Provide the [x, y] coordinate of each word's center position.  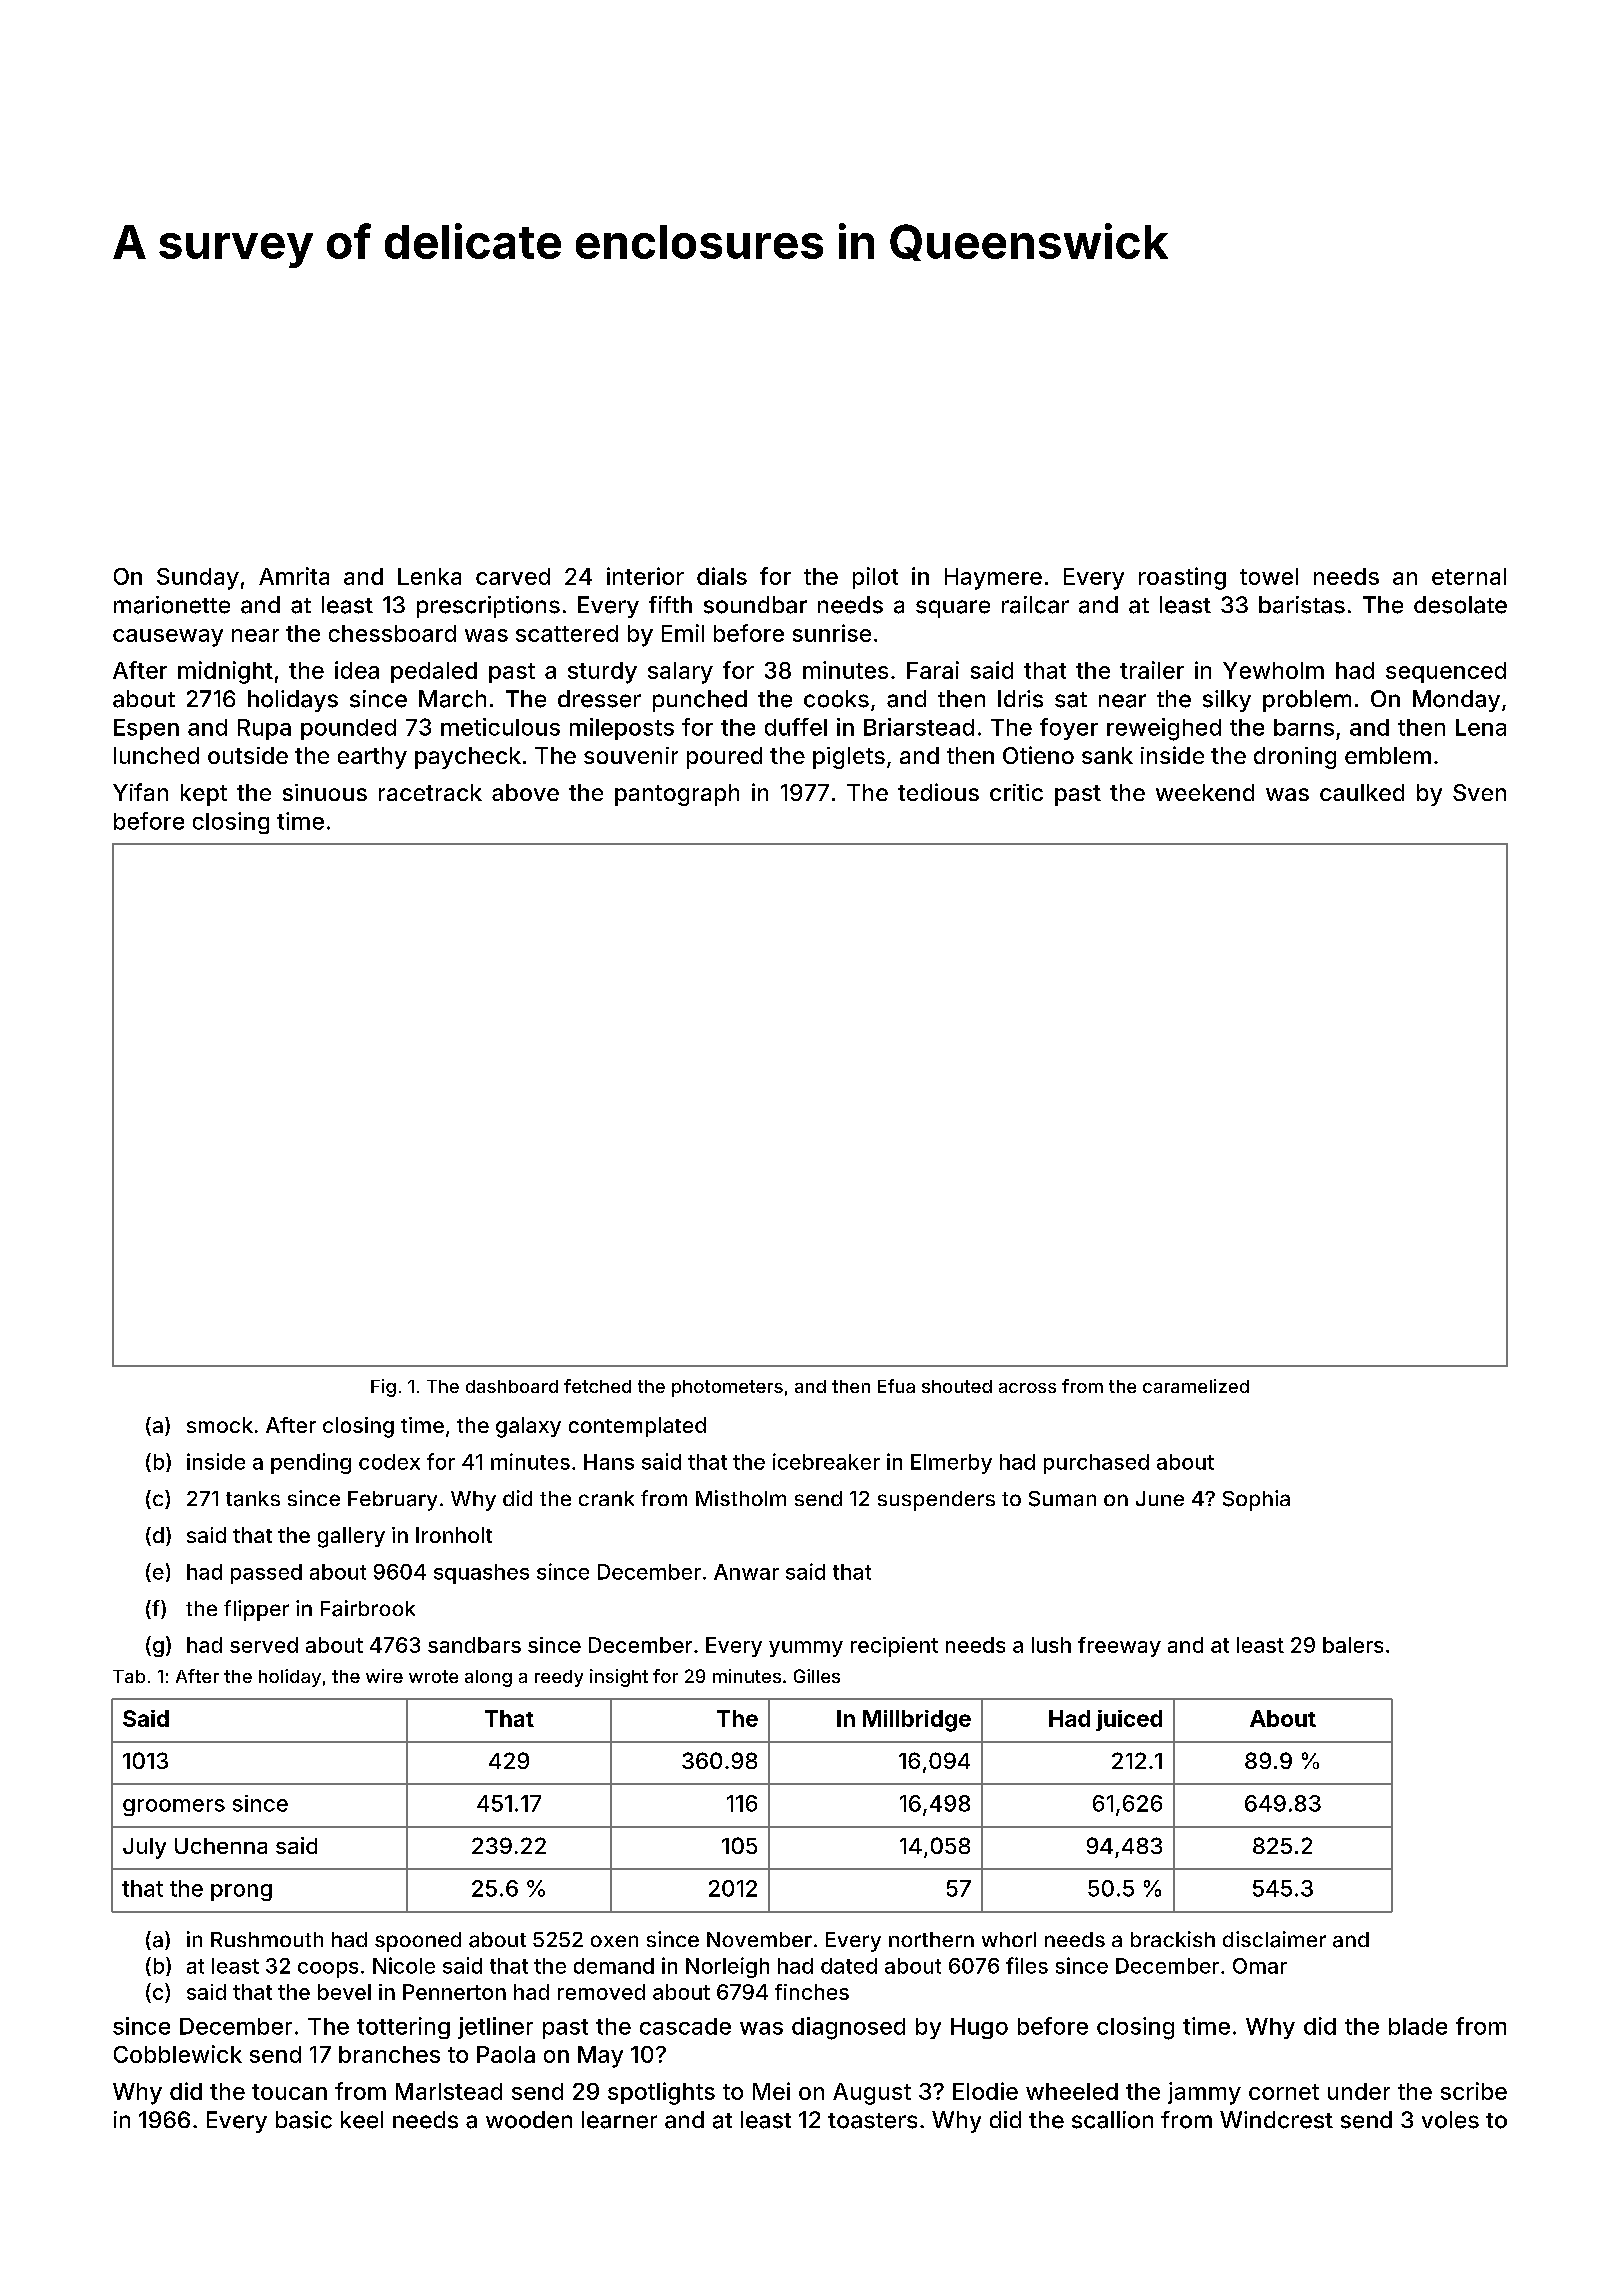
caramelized [1196, 1386]
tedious [938, 792]
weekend [1205, 792]
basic [304, 2120]
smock [220, 1425]
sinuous [325, 792]
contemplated [637, 1427]
